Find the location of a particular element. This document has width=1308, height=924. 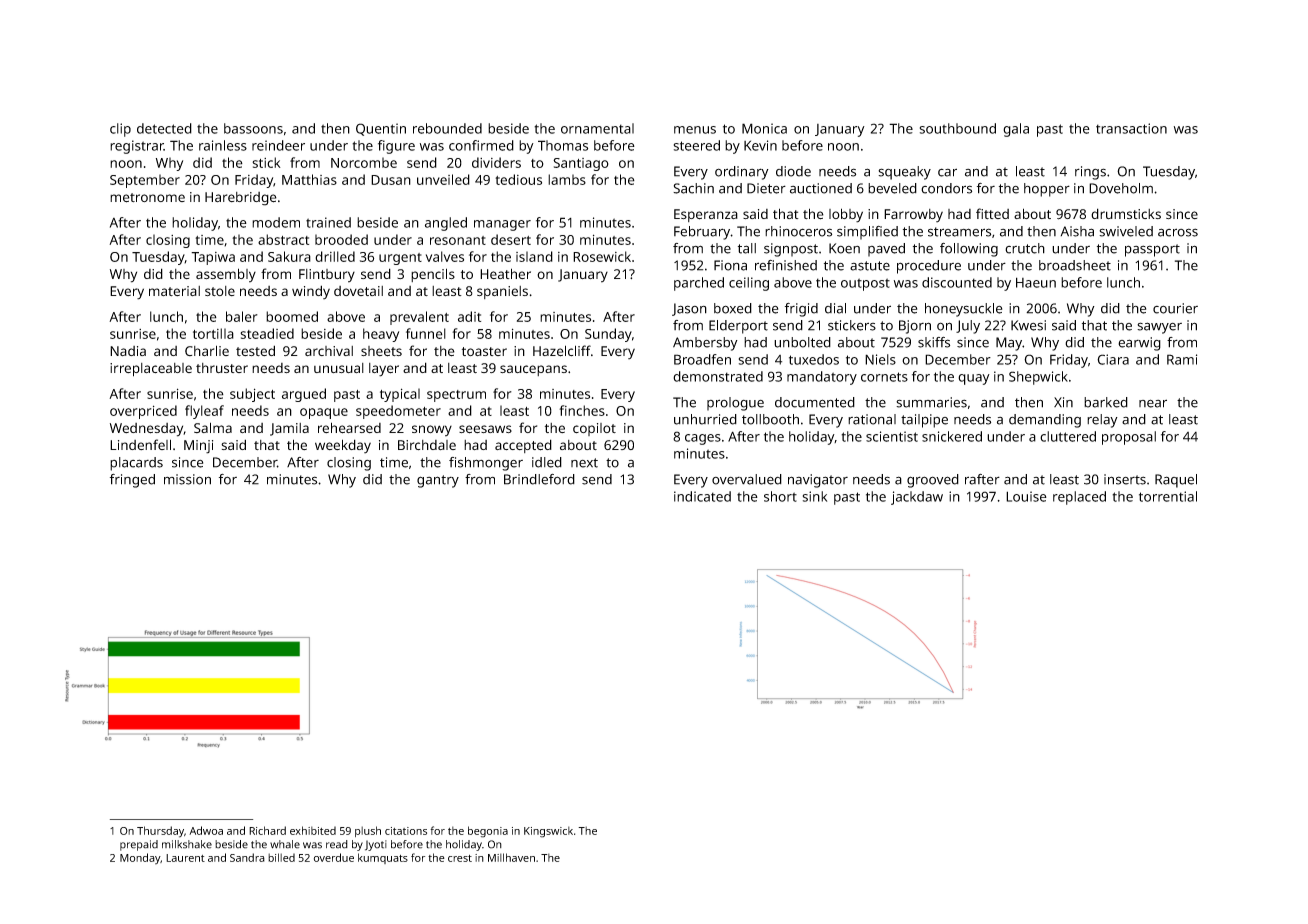

southbound is located at coordinates (958, 128).
